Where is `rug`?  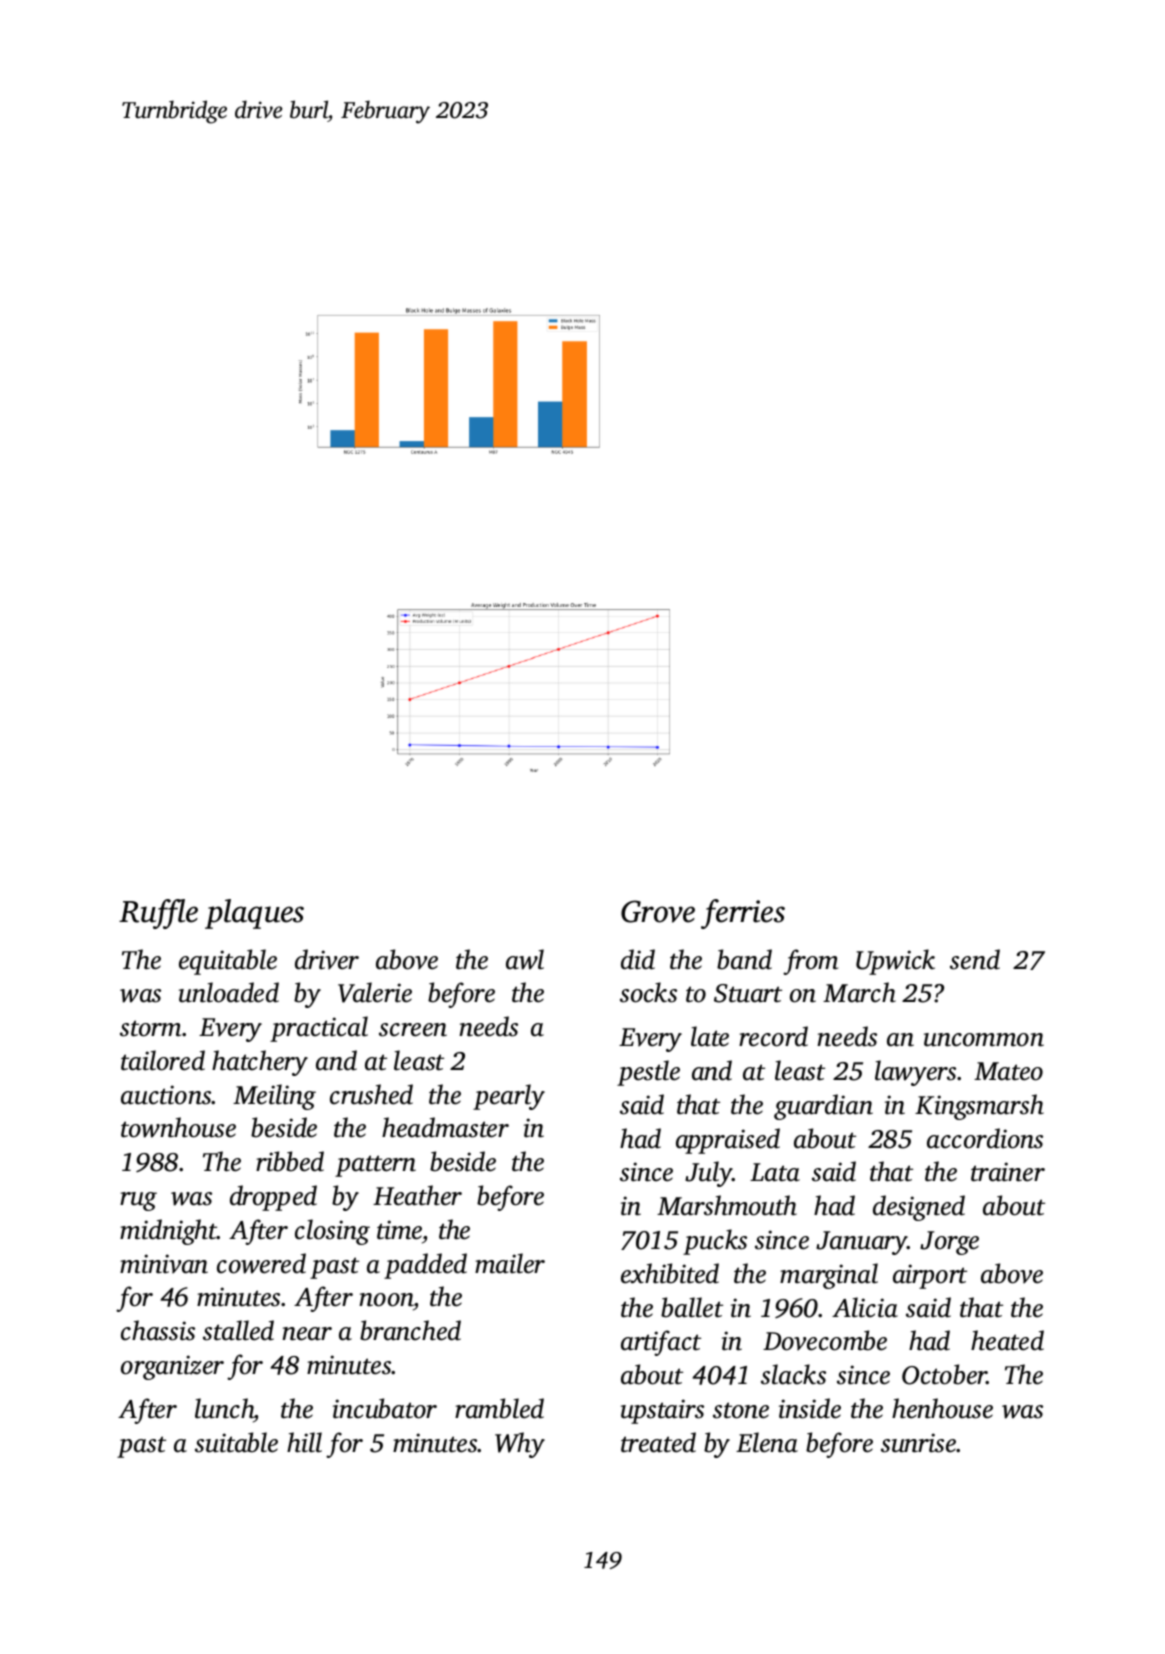
rug is located at coordinates (138, 1201).
